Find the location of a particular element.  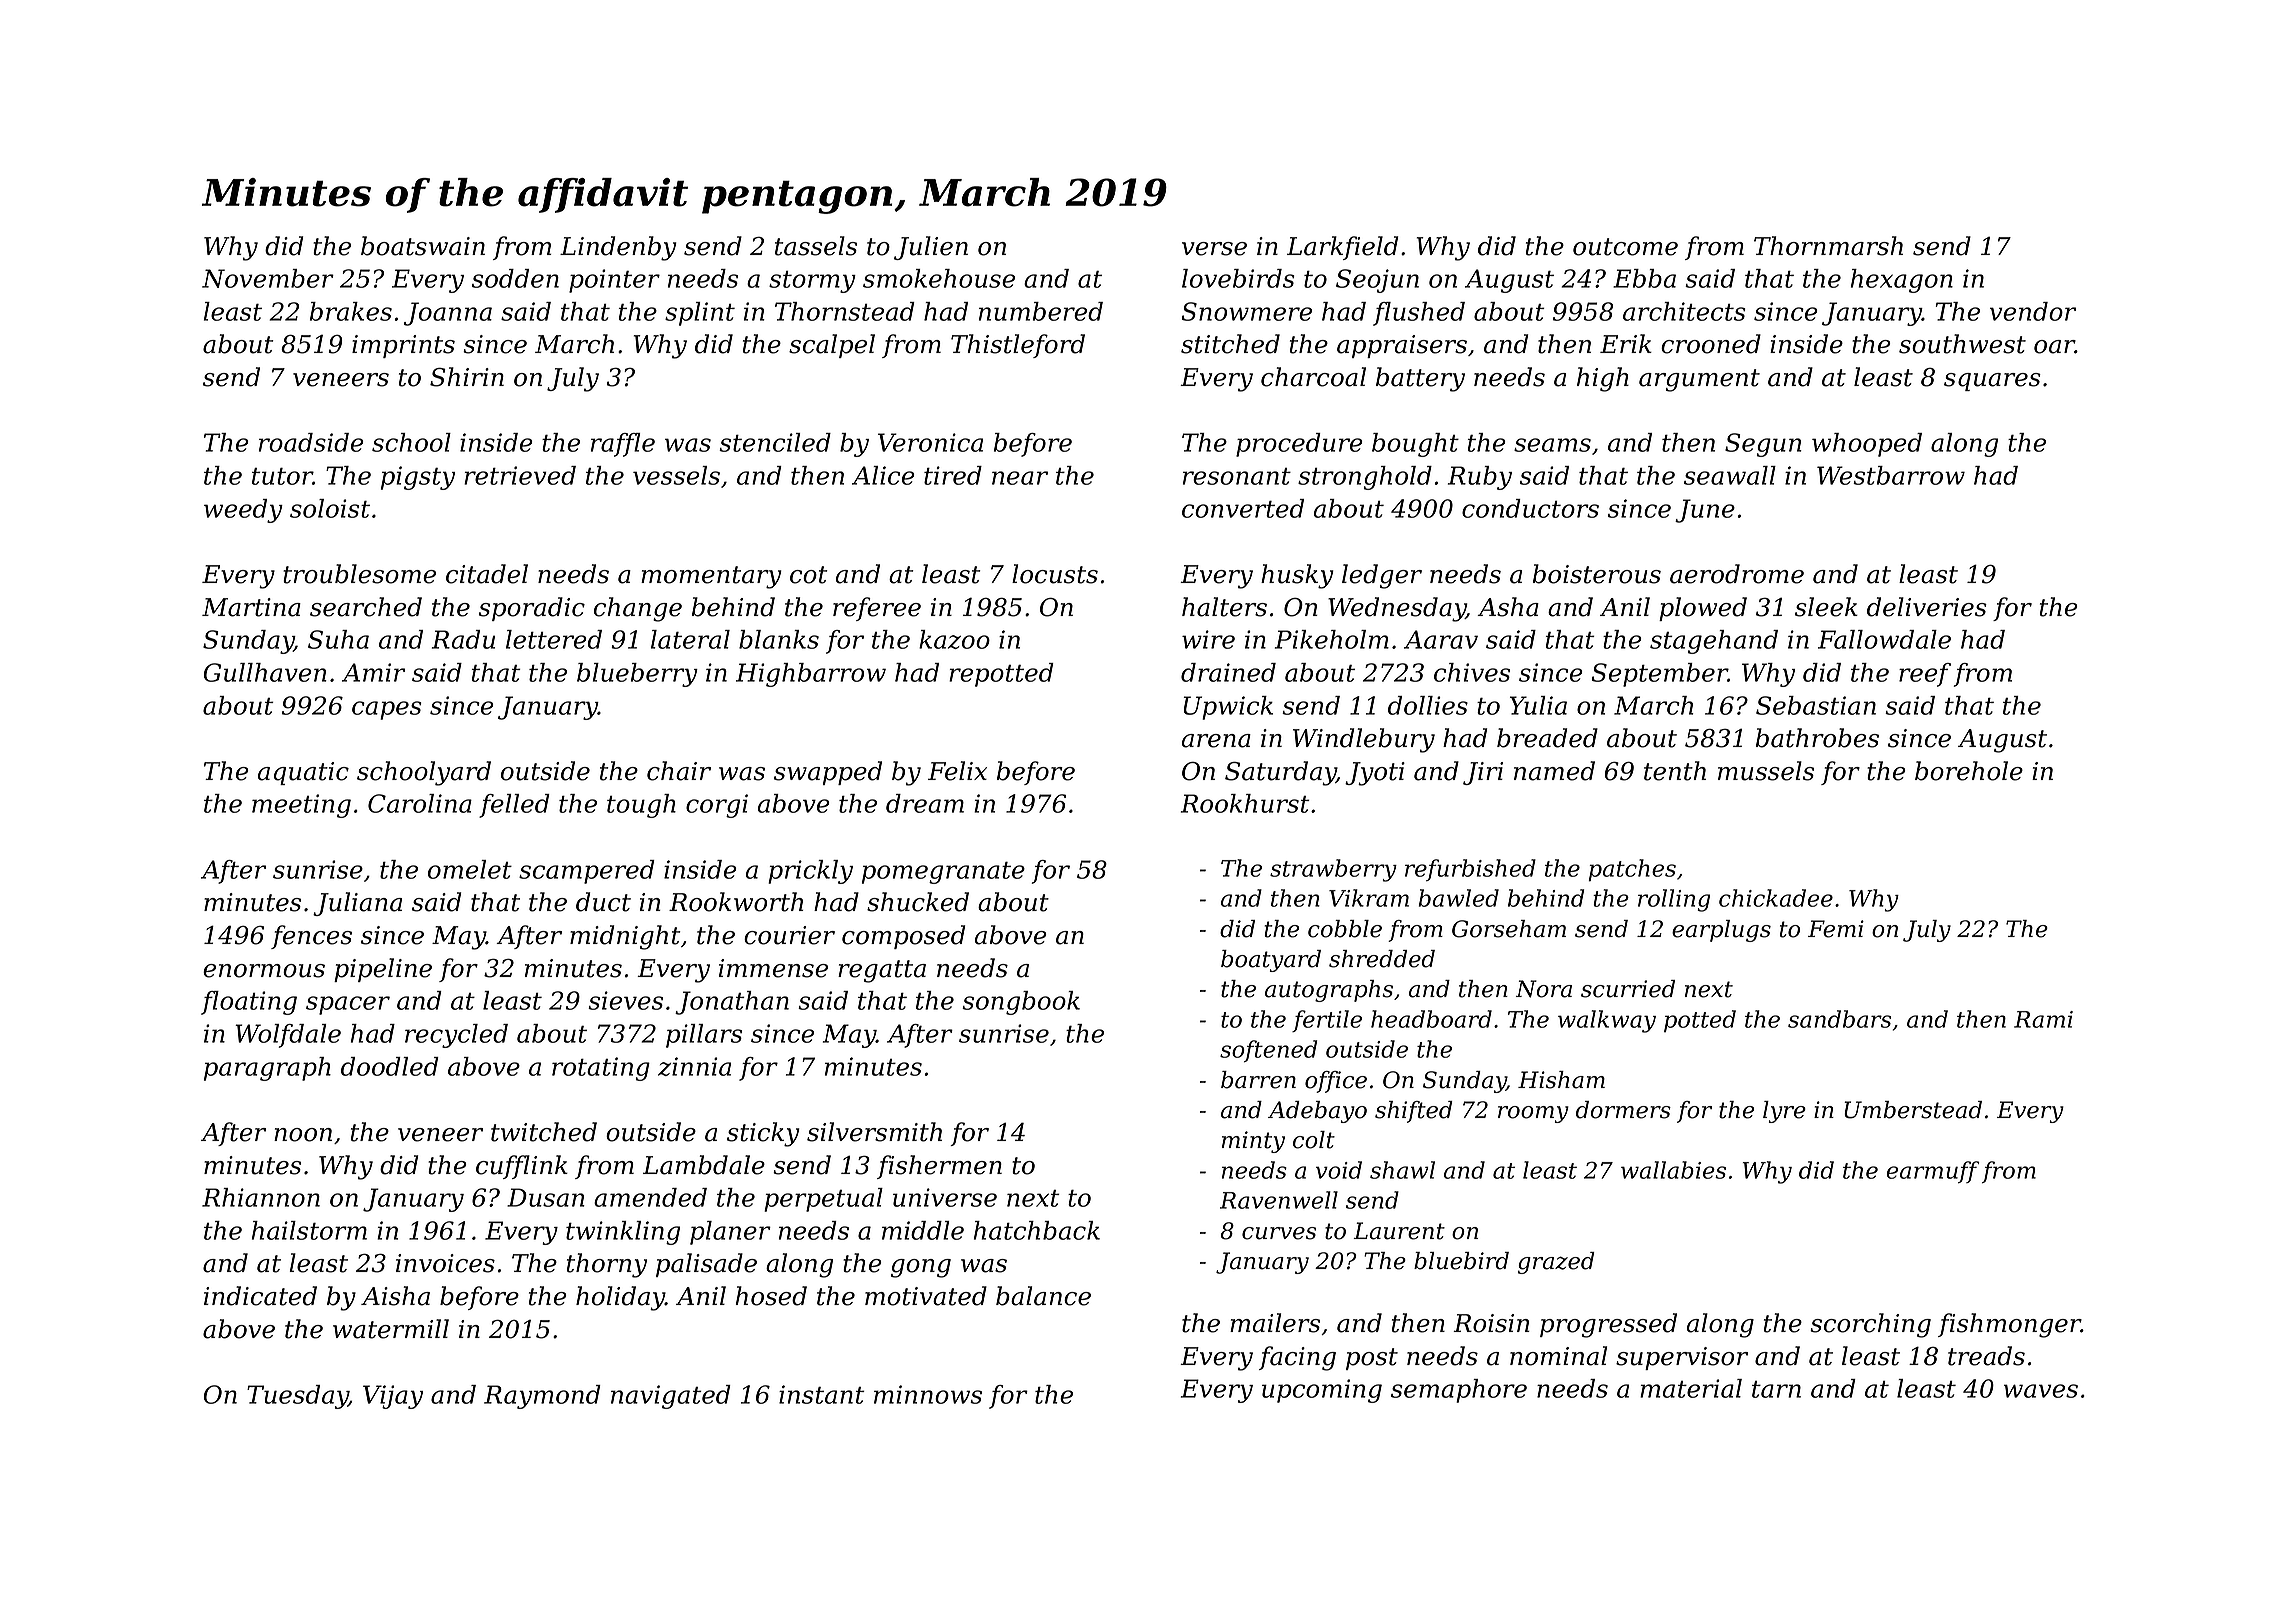

Carolina is located at coordinates (420, 803).
